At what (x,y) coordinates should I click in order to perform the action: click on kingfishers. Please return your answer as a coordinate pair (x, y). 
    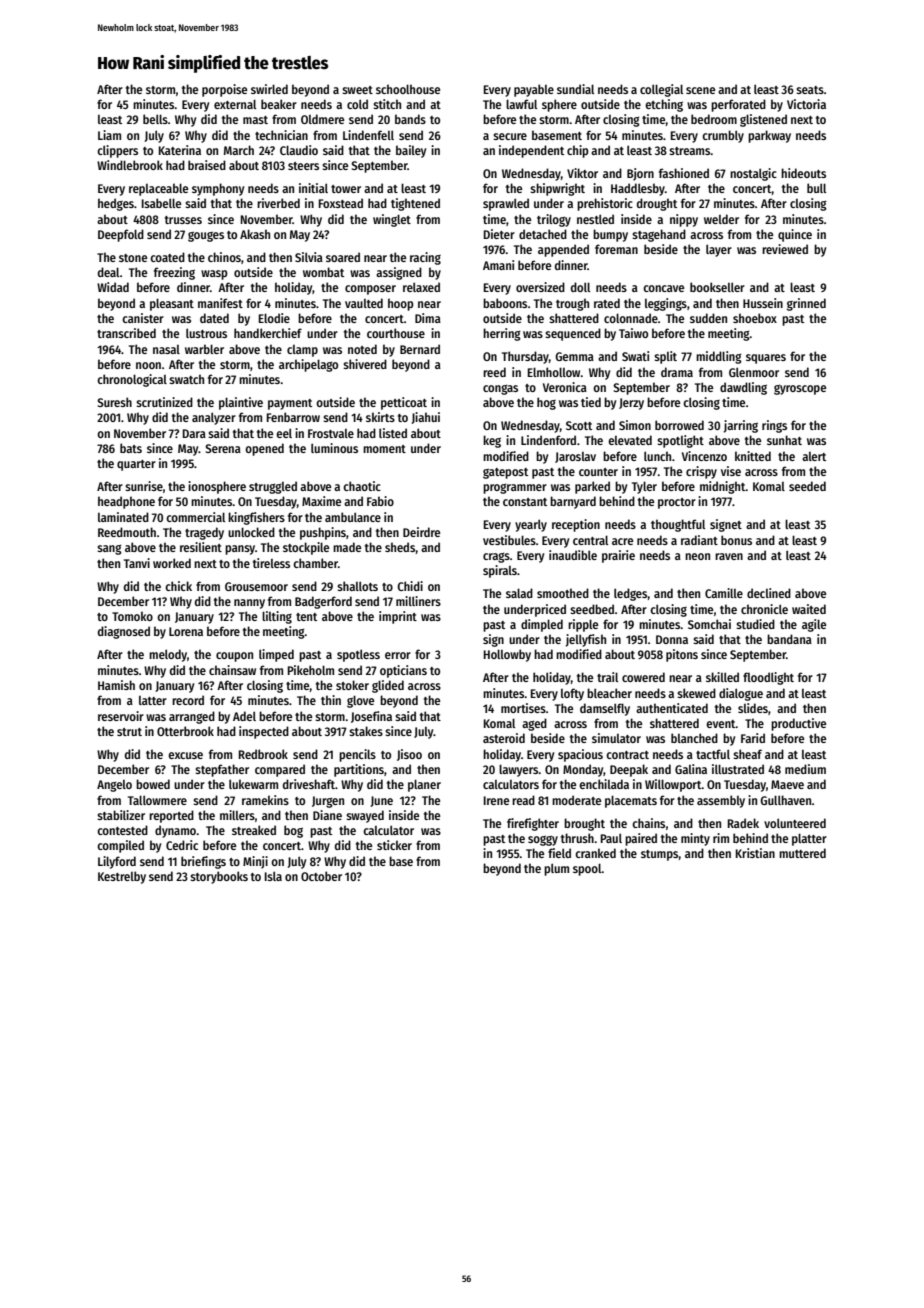
    Looking at the image, I should click on (256, 518).
